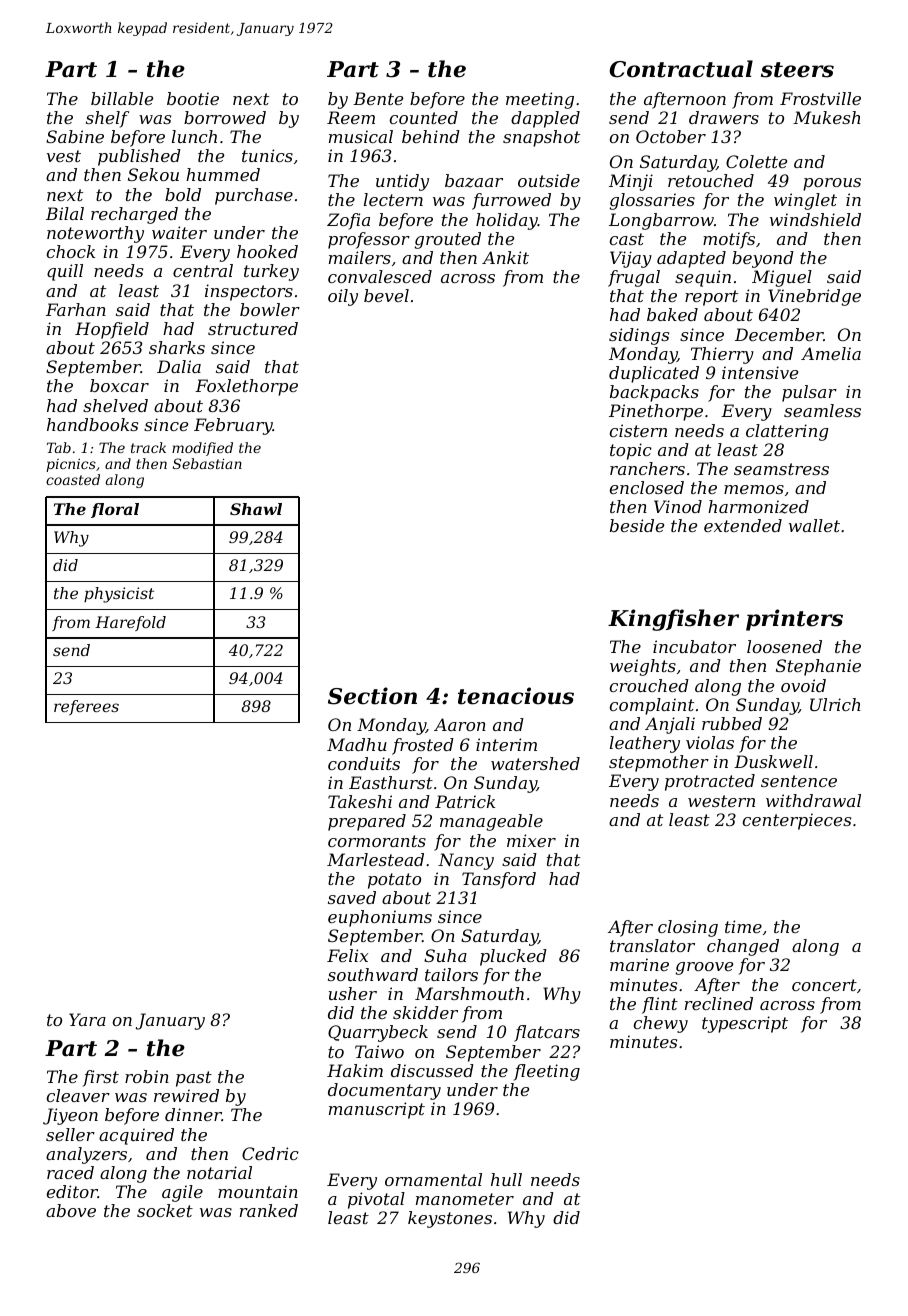 The image size is (908, 1316). Describe the element at coordinates (835, 704) in the screenshot. I see `Ulrich` at that location.
